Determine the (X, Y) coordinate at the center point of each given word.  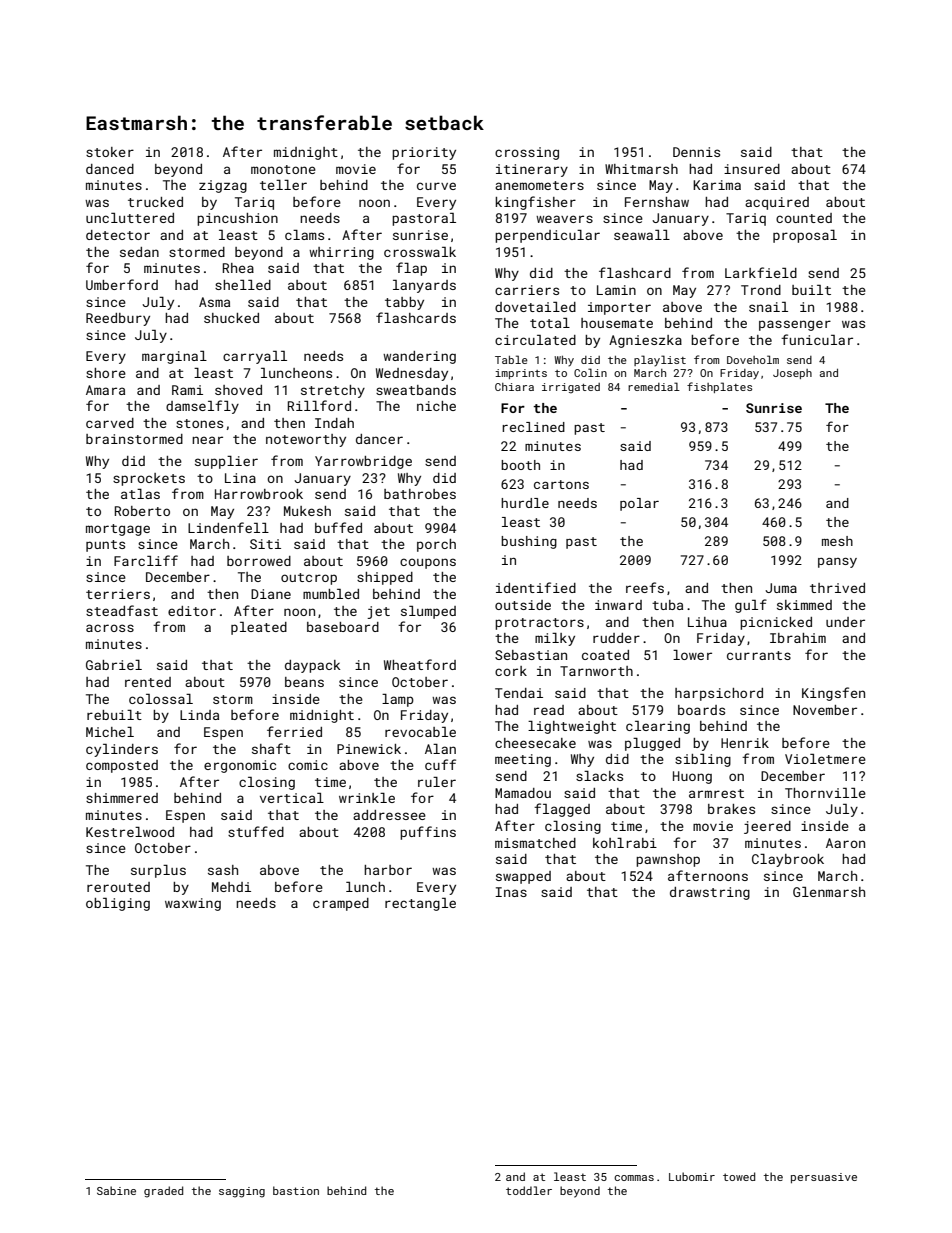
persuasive (824, 1178)
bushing (529, 542)
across (110, 628)
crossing (527, 153)
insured (752, 169)
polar (639, 504)
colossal (161, 699)
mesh (837, 541)
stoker (110, 152)
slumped (428, 612)
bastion (296, 1190)
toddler (529, 1190)
